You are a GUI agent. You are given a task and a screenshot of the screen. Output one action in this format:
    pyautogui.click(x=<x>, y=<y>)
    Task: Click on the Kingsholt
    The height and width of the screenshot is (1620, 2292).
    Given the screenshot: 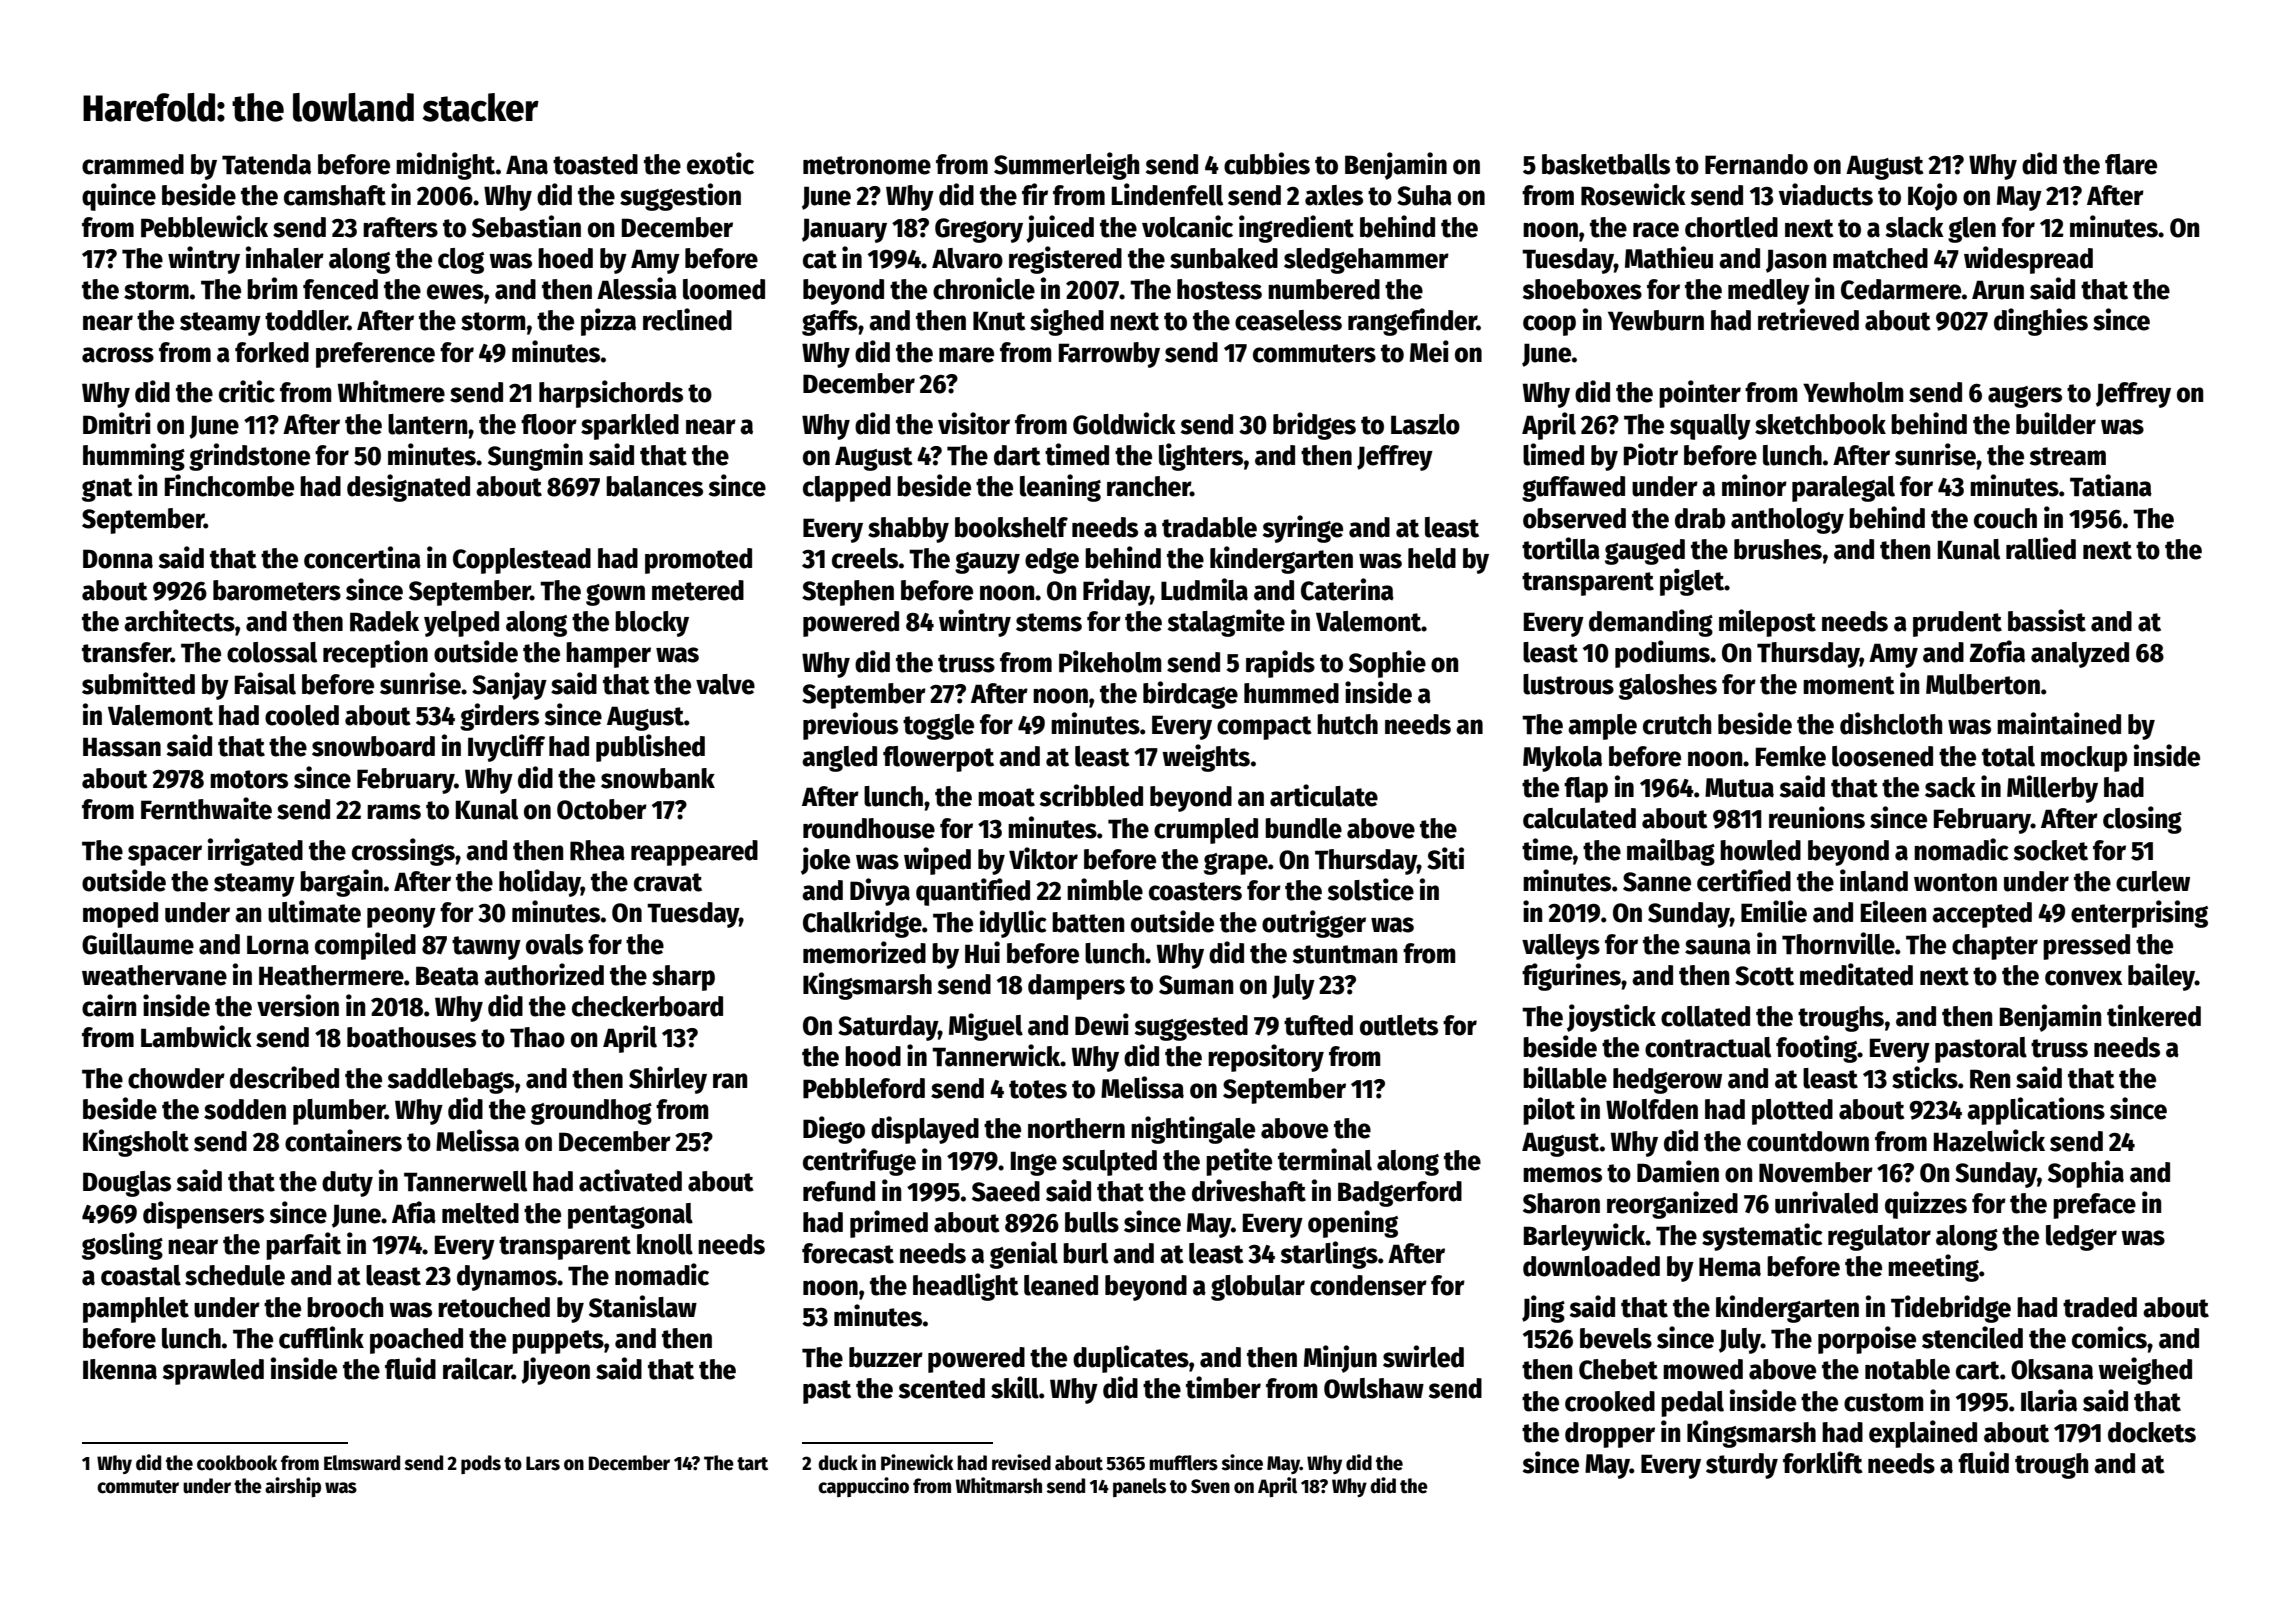 What is the action you would take?
    pyautogui.click(x=136, y=1143)
